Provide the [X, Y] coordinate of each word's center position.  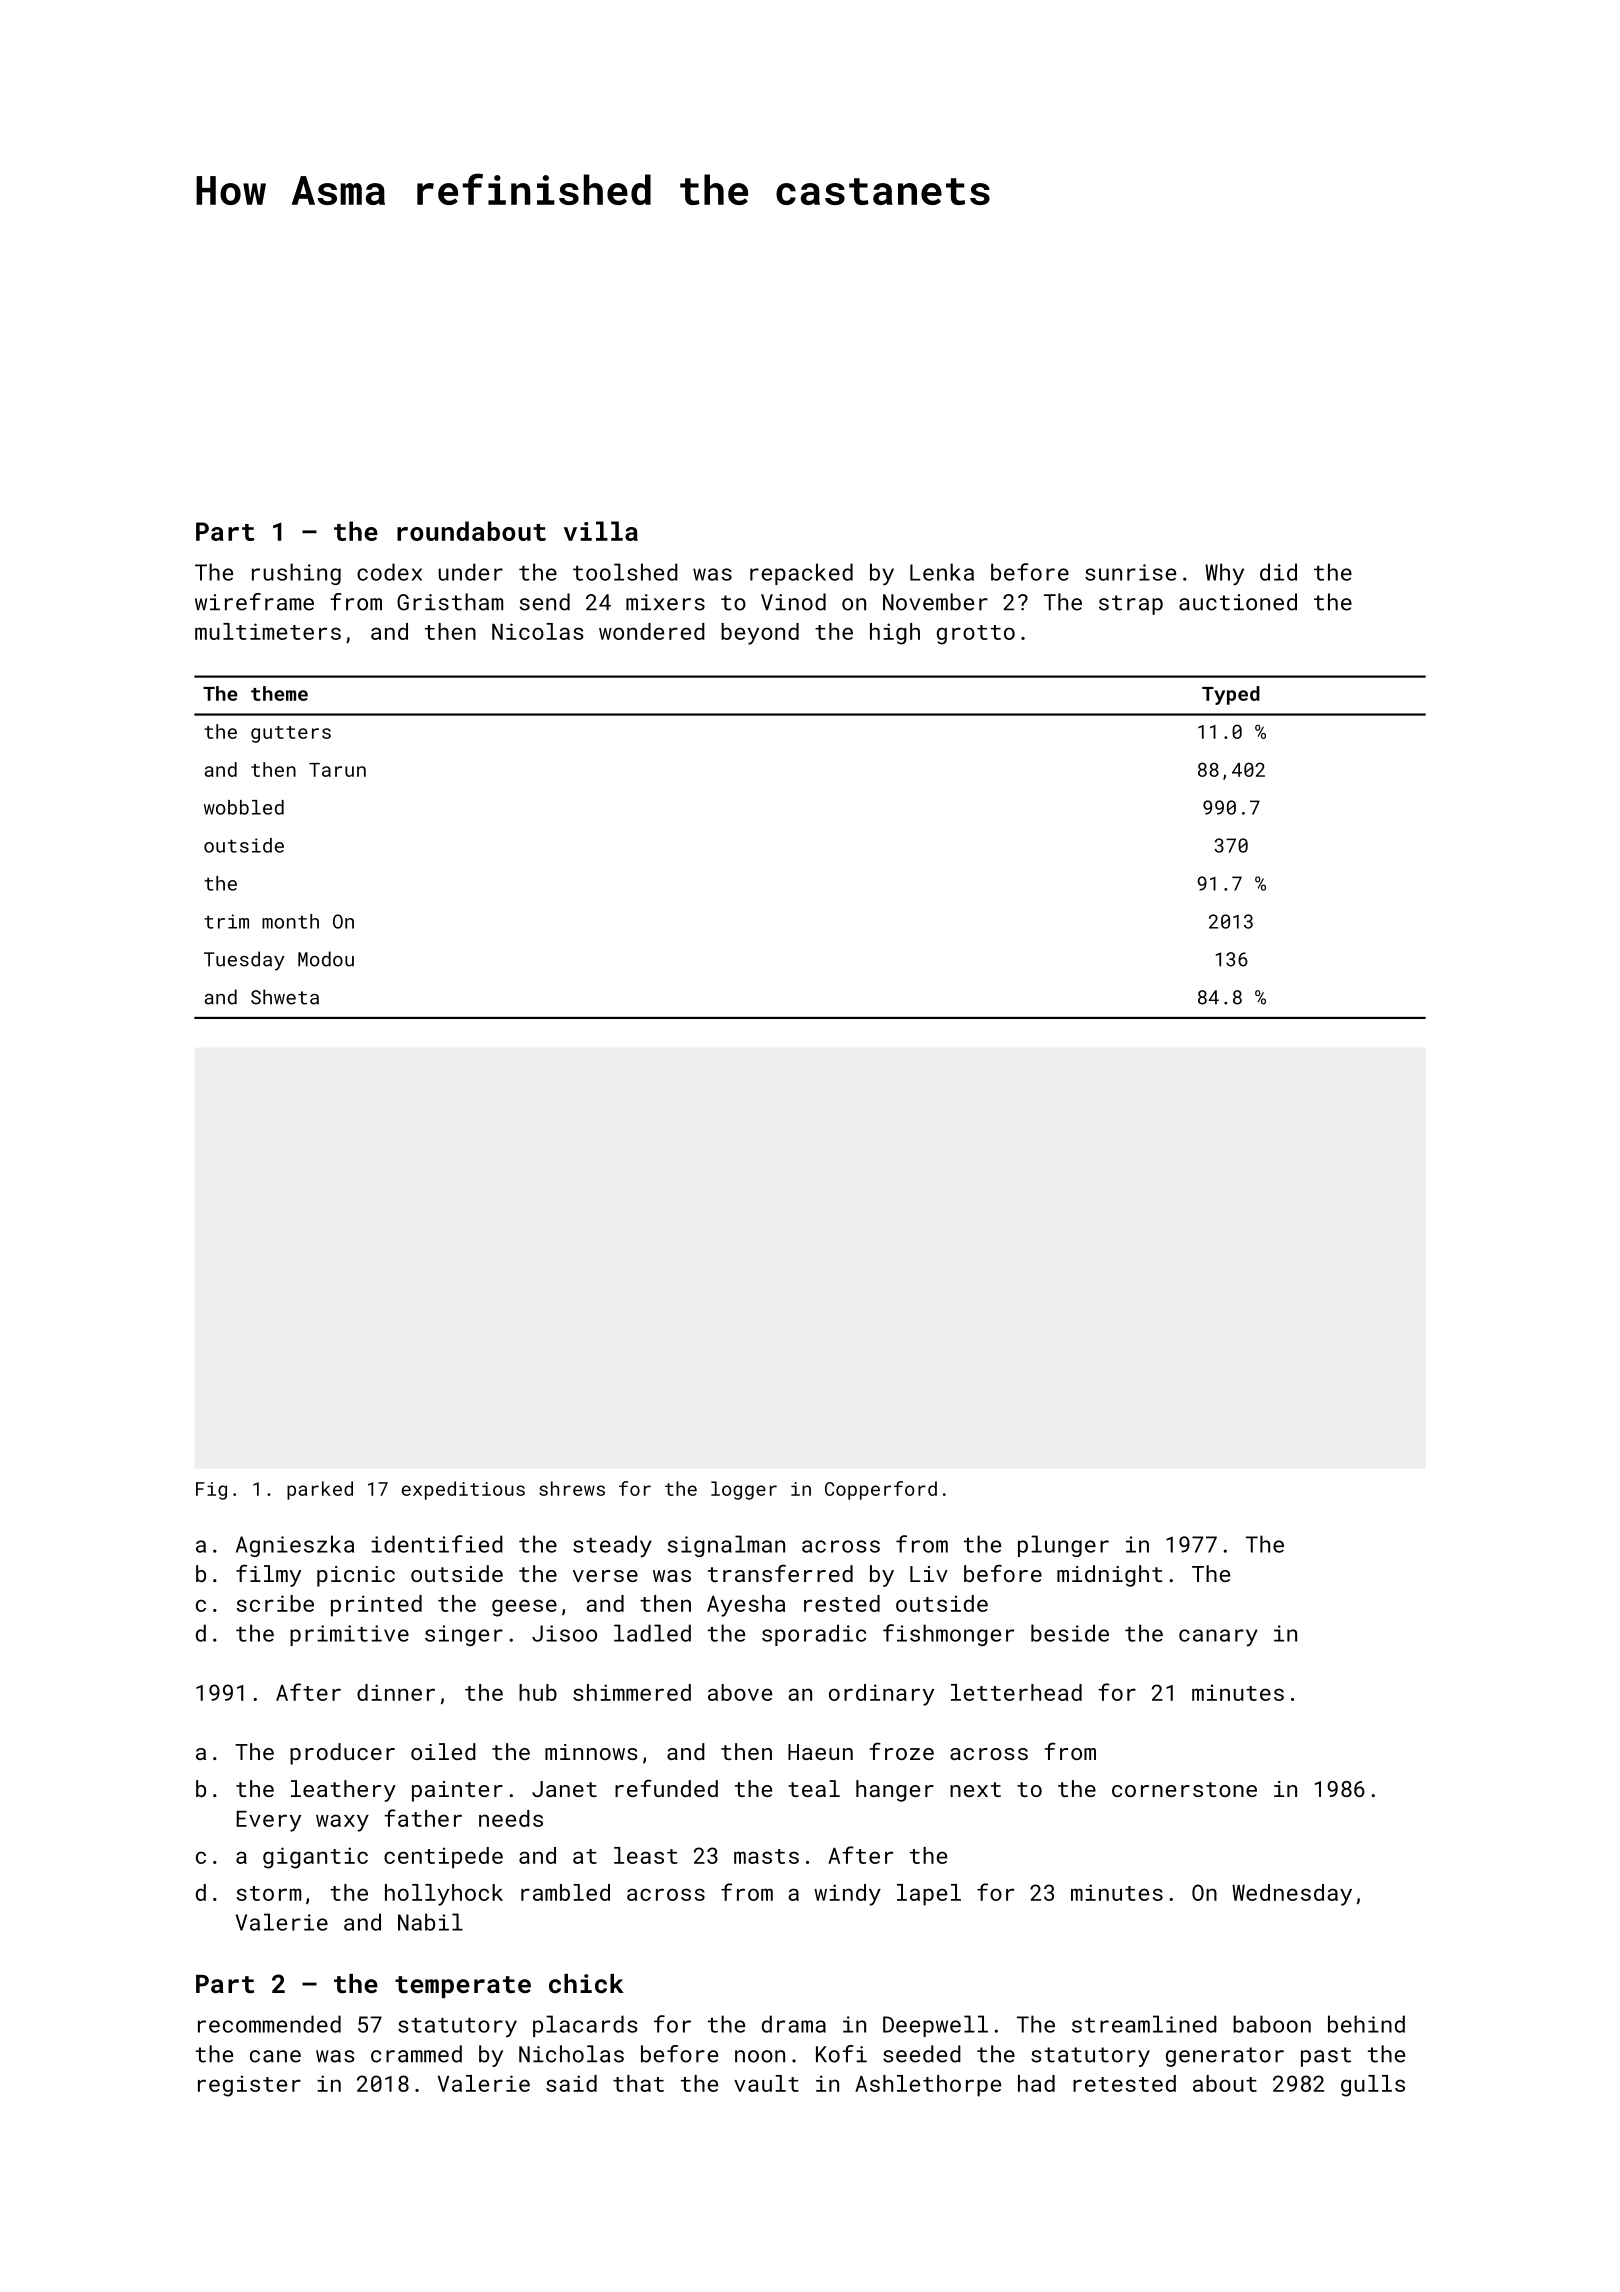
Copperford [881, 1490]
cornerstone [1184, 1789]
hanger [895, 1791]
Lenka [942, 572]
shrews [572, 1488]
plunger [1063, 1546]
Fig [211, 1491]
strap [1131, 605]
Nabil [430, 1922]
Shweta [285, 997]
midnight [1110, 1576]
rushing [296, 574]
